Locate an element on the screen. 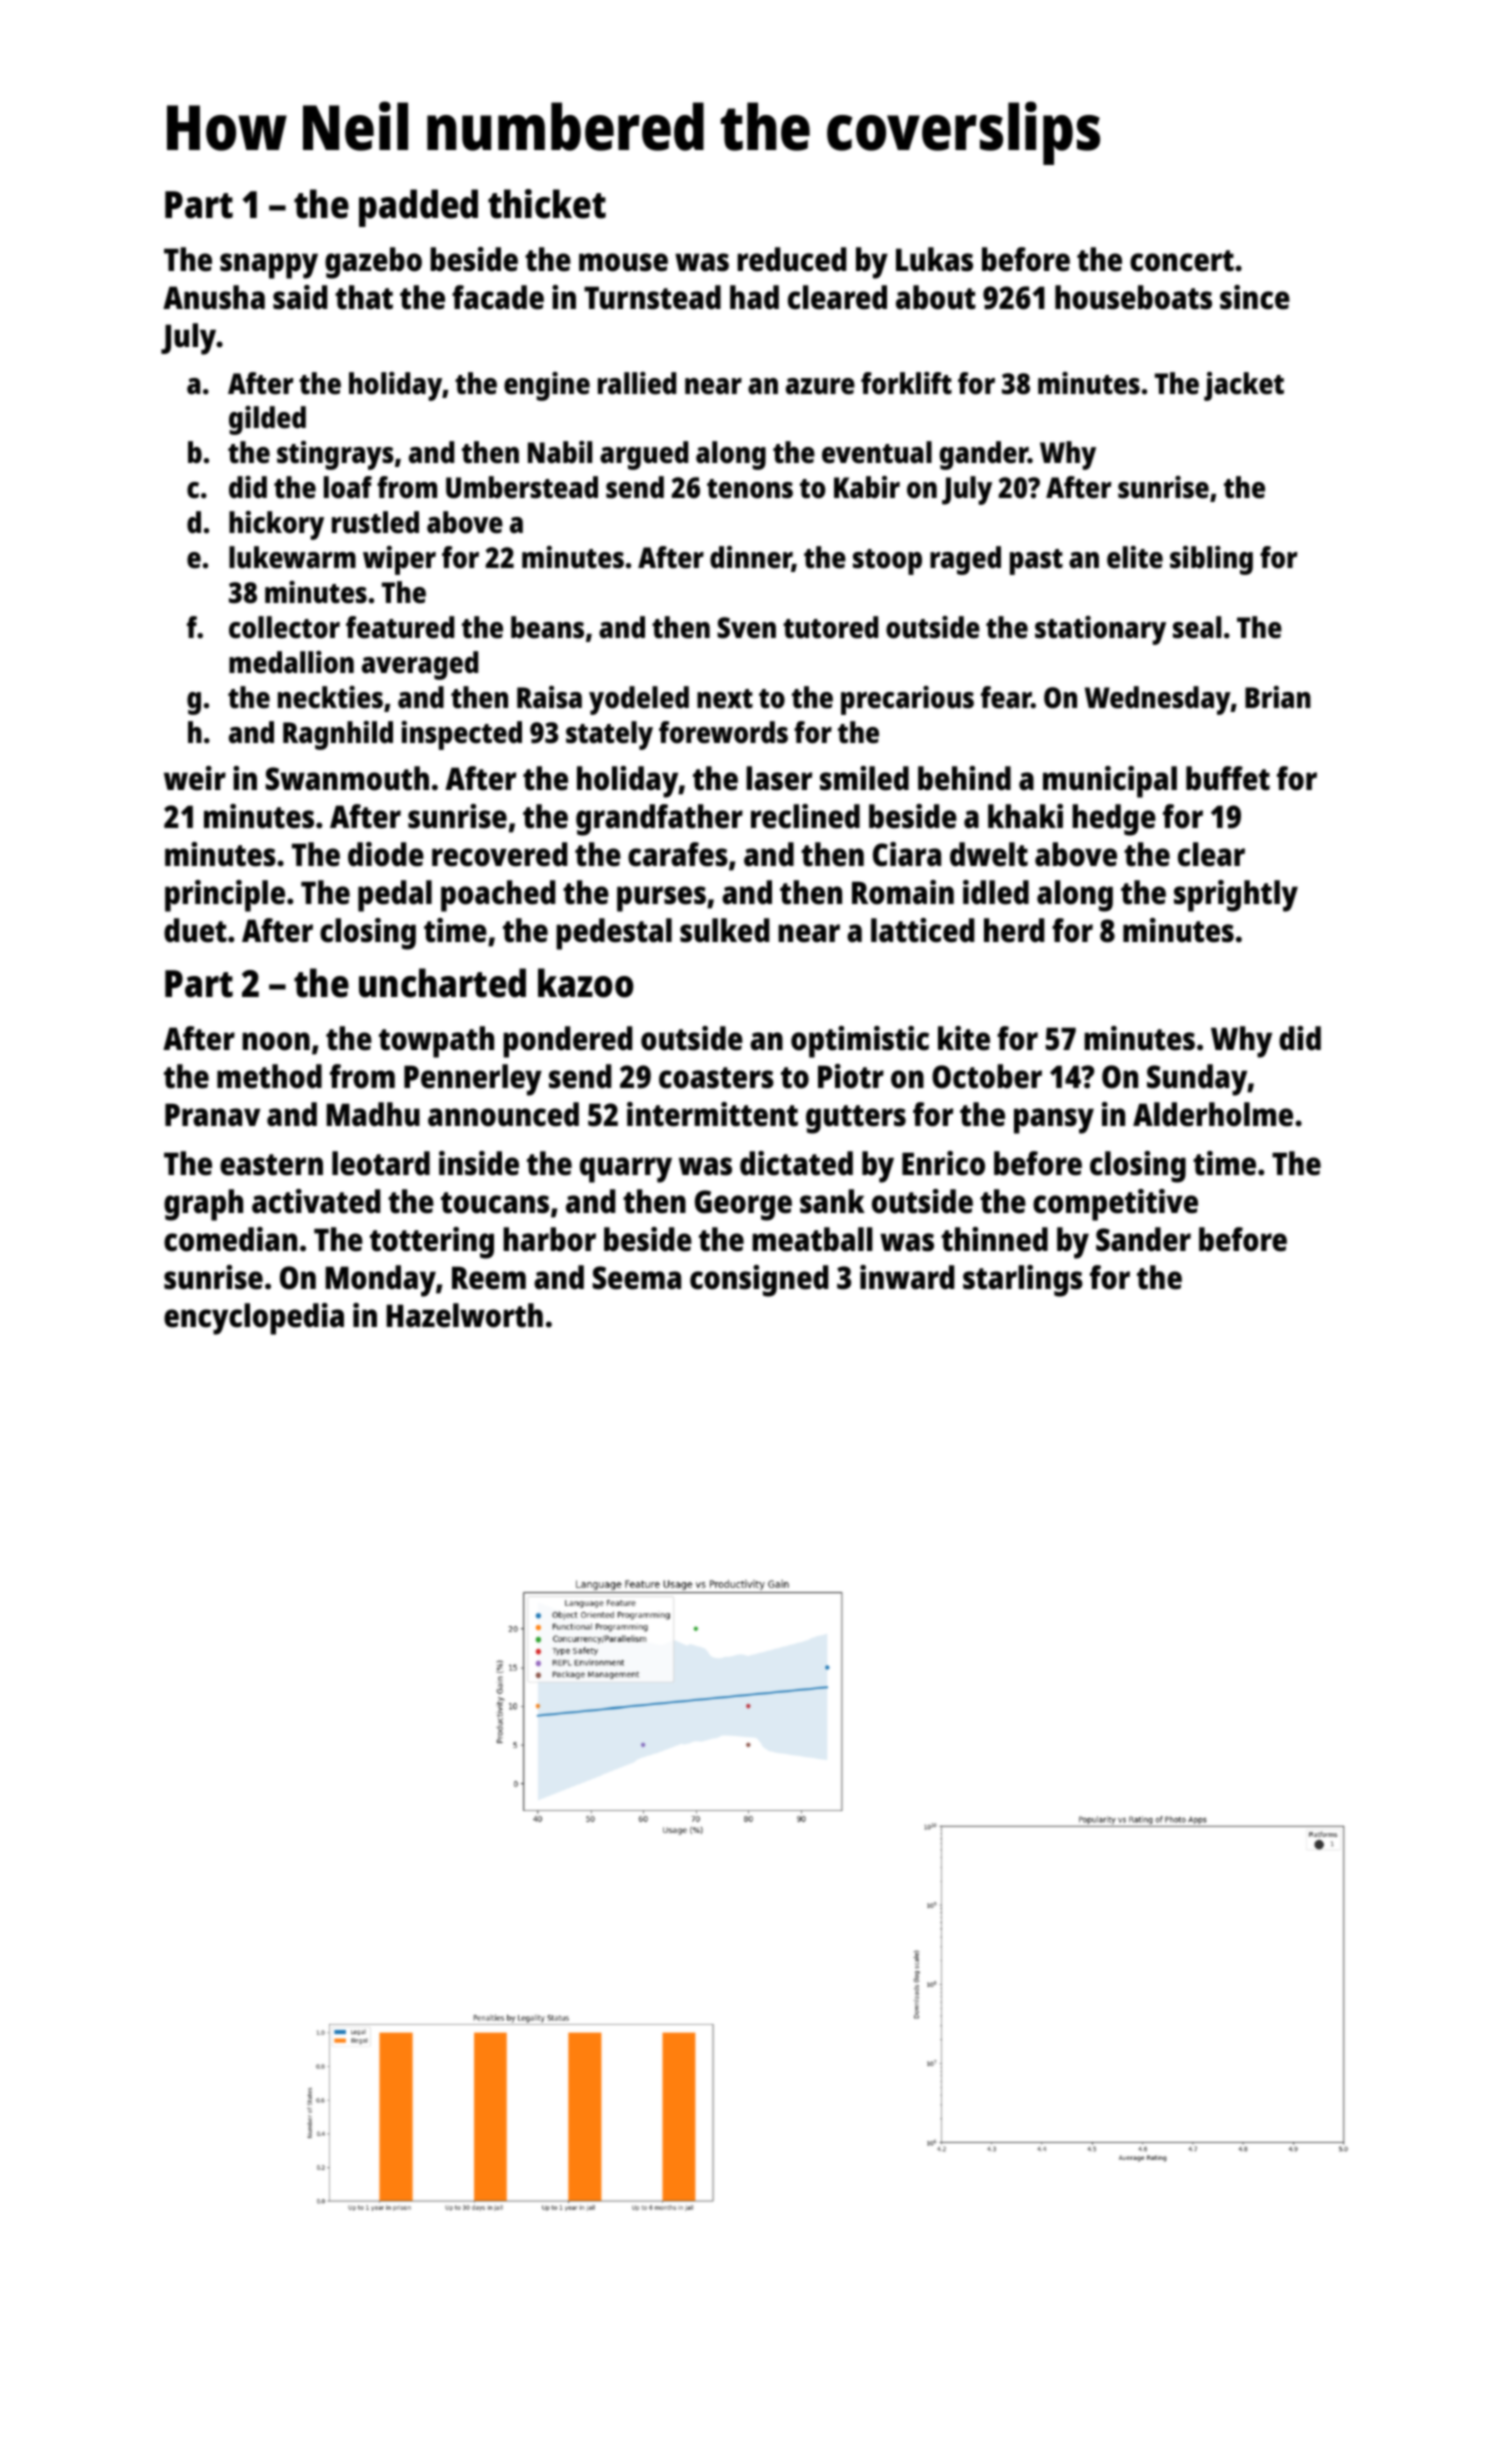  hedge is located at coordinates (1114, 820).
